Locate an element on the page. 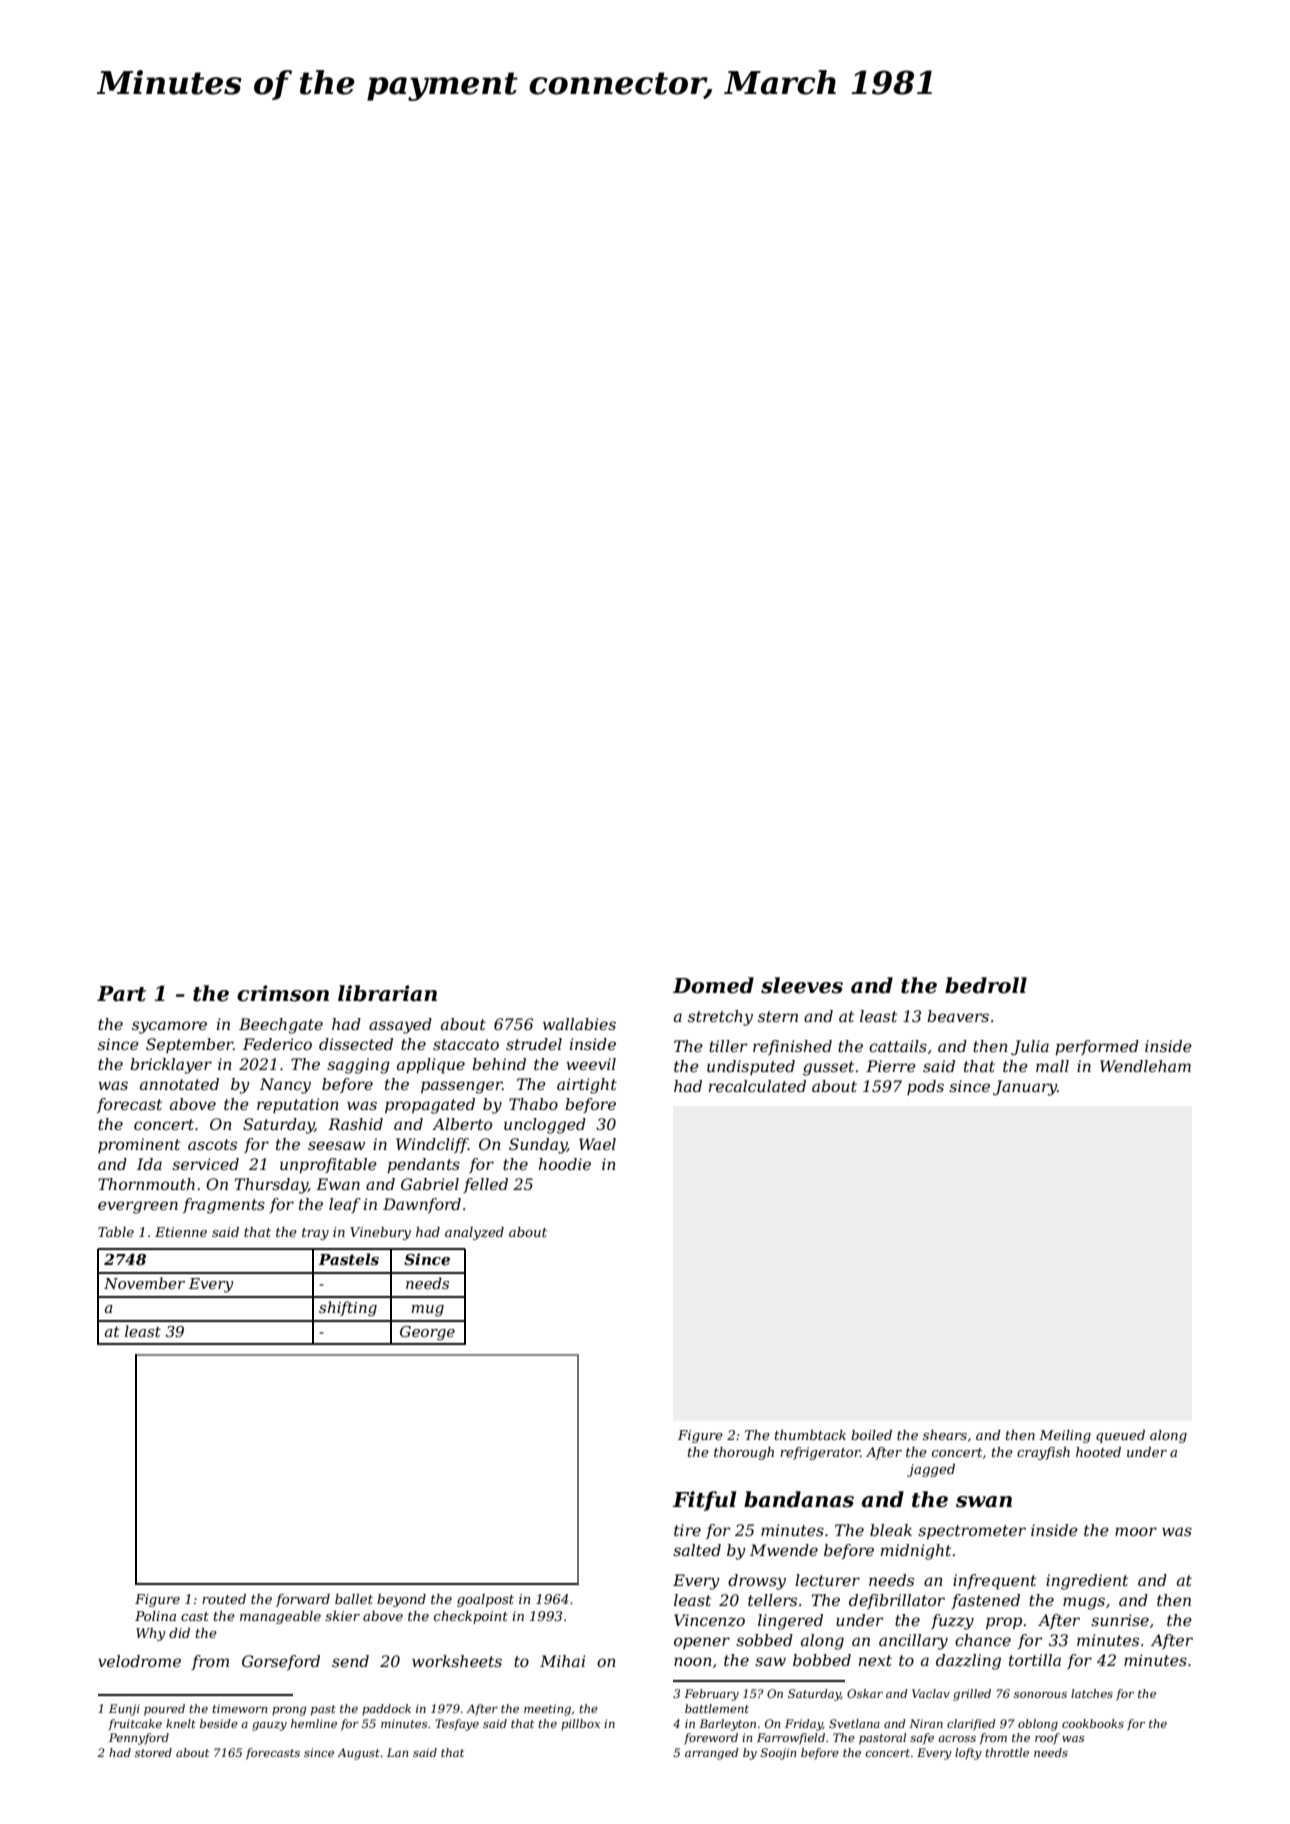  wallabies is located at coordinates (579, 1024).
